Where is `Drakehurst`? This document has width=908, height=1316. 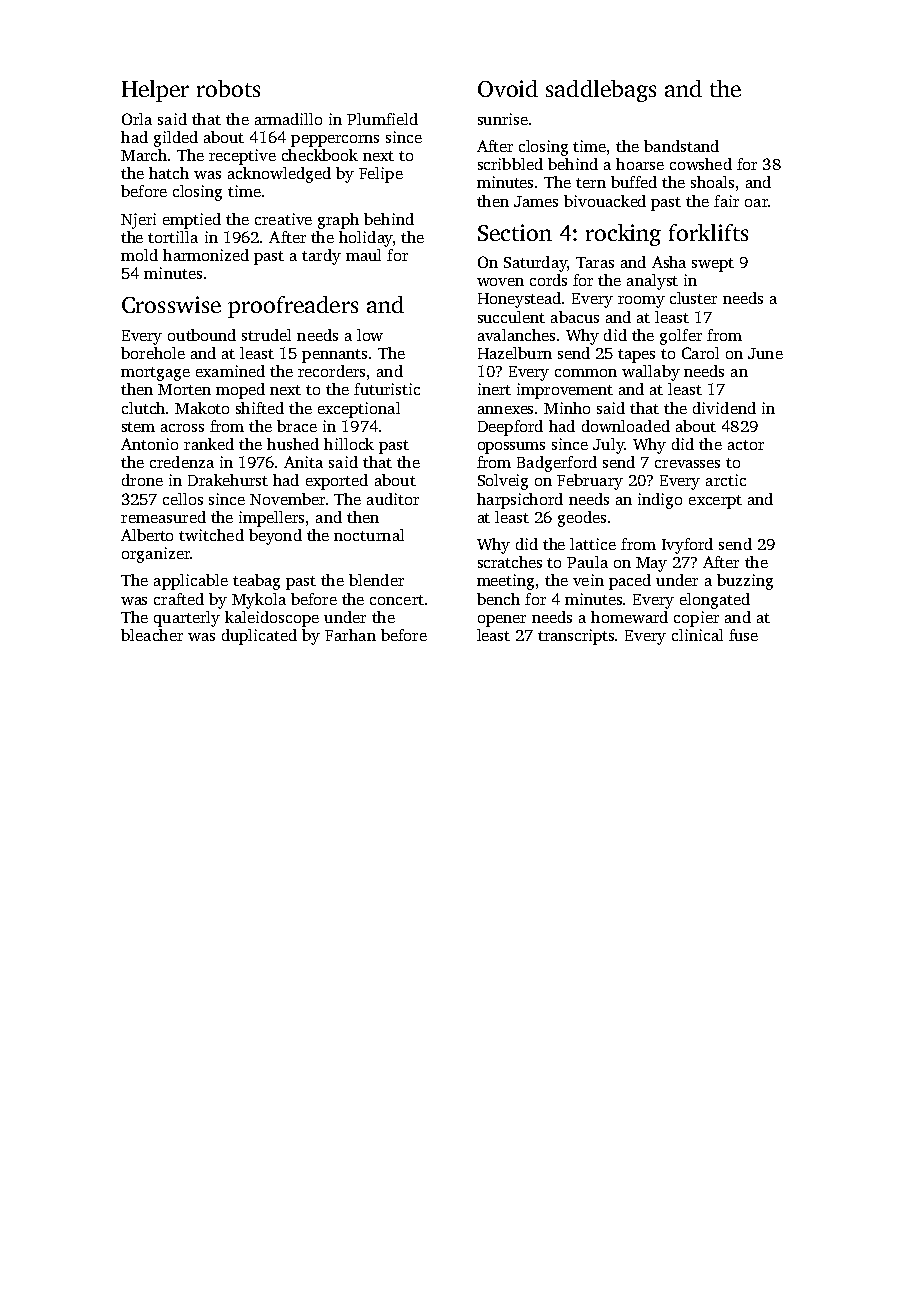 Drakehurst is located at coordinates (228, 480).
